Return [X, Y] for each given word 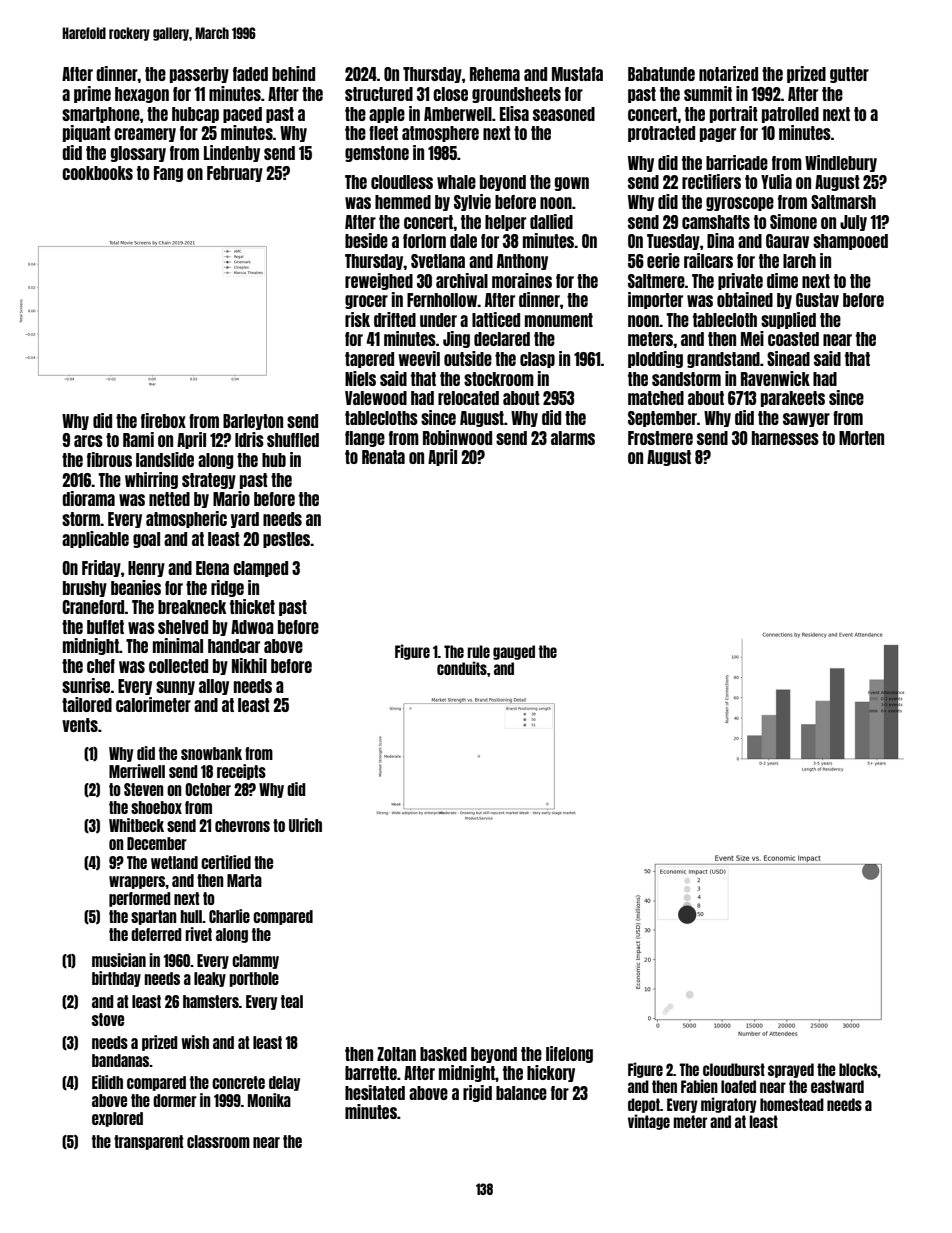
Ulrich [305, 825]
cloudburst [734, 1069]
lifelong [569, 1054]
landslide [165, 459]
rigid [477, 1093]
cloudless [402, 182]
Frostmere [660, 438]
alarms [573, 438]
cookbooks [97, 173]
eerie [663, 260]
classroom [218, 1141]
